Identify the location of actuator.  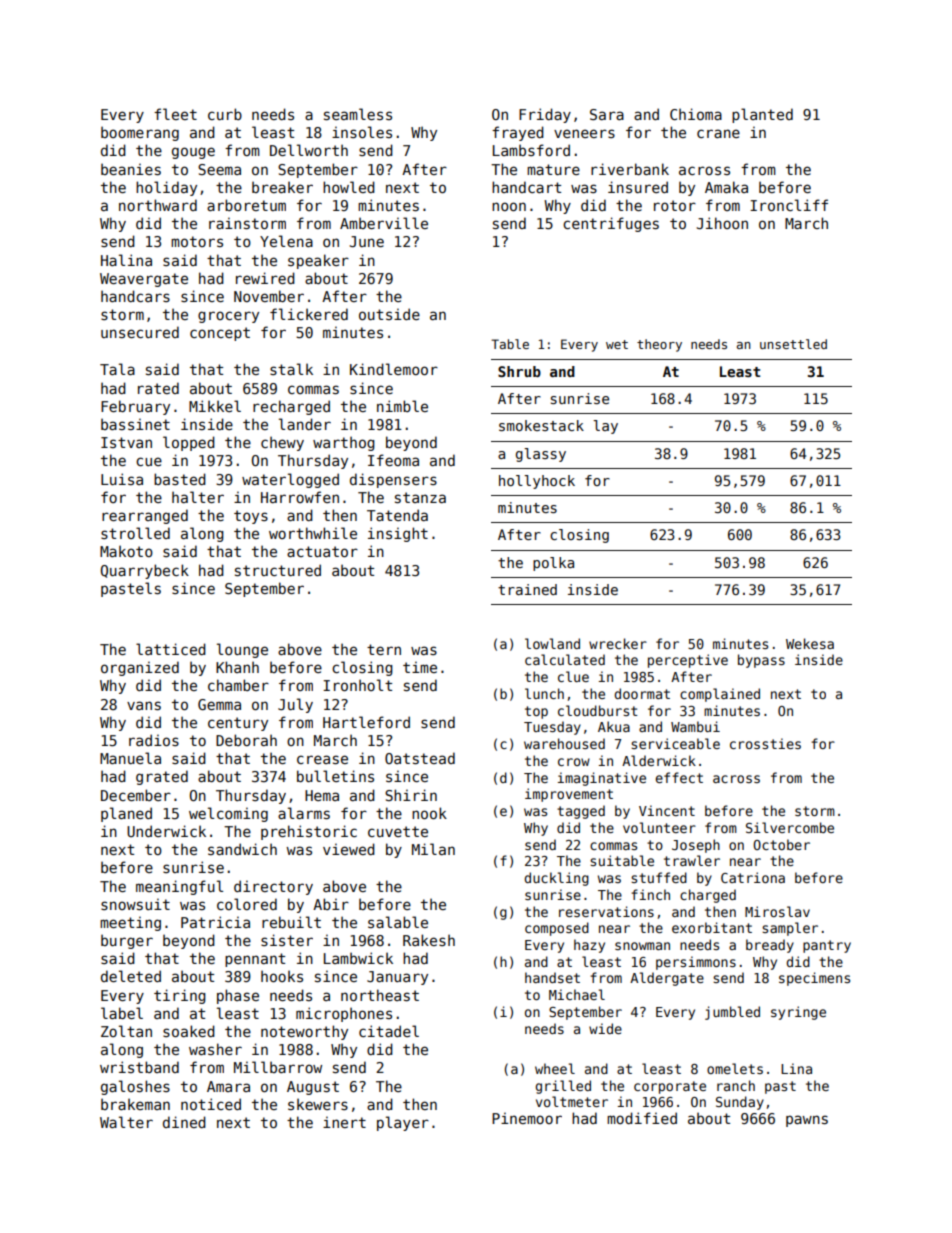
(322, 551).
